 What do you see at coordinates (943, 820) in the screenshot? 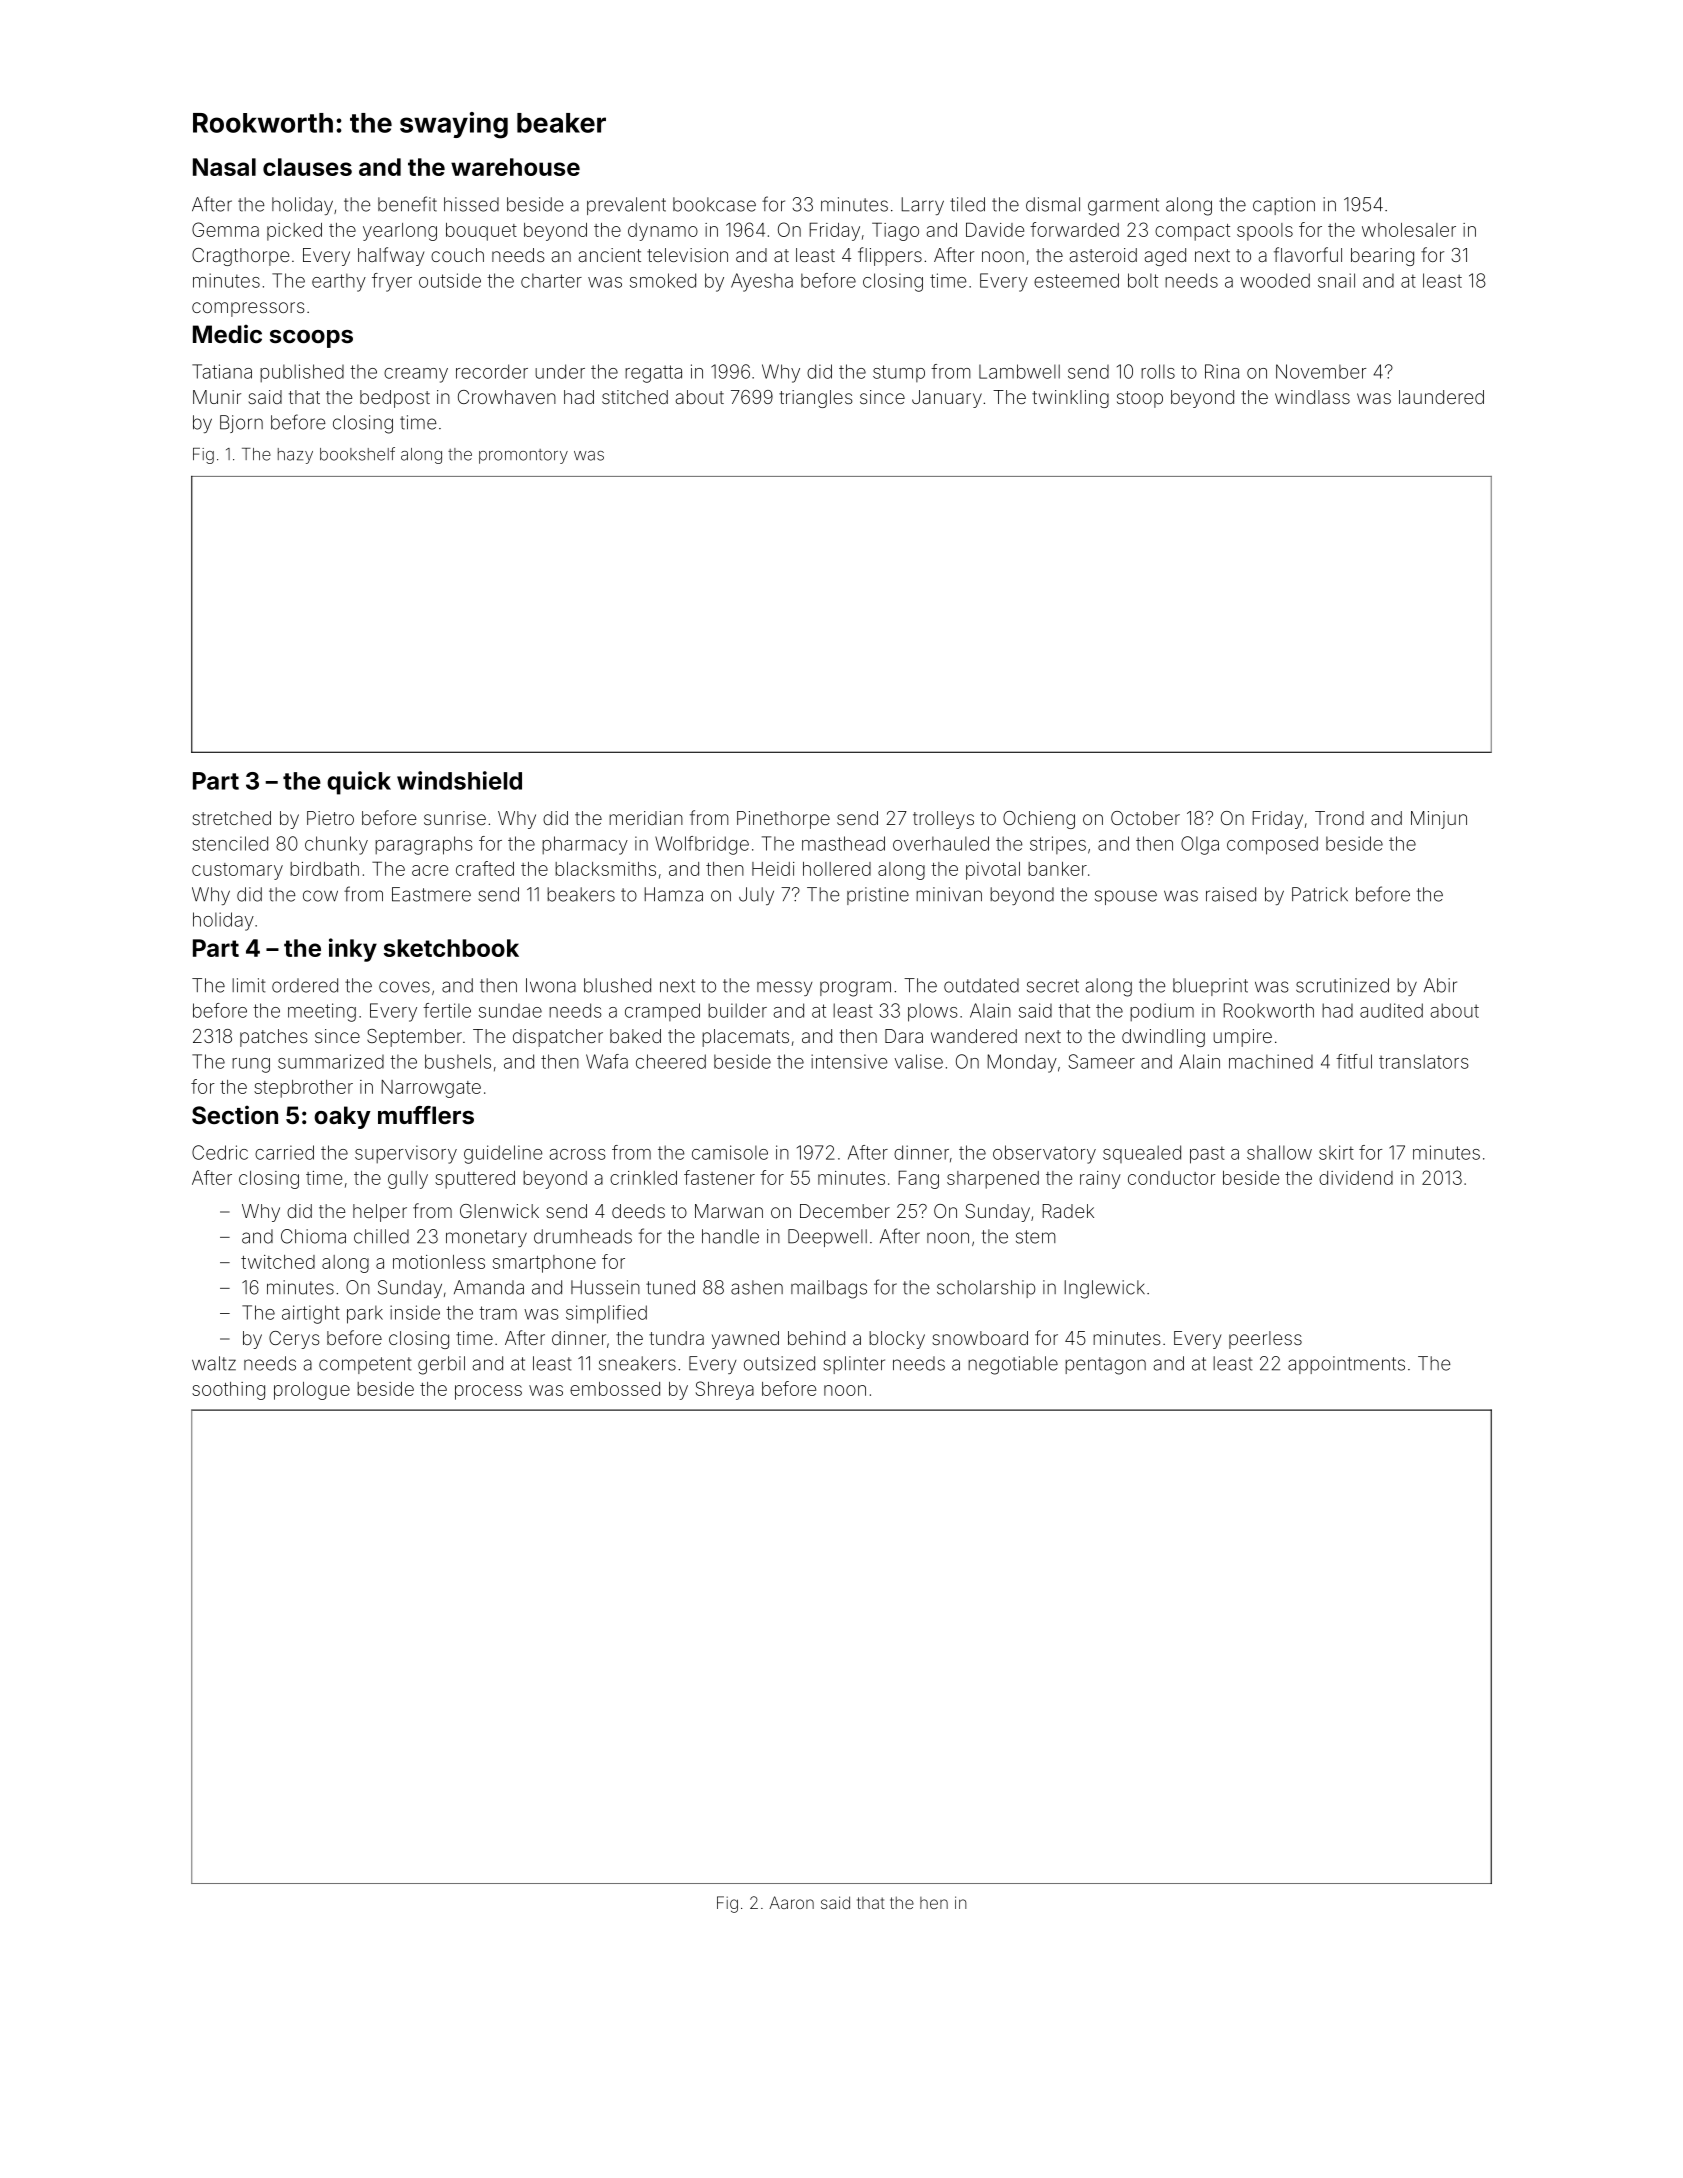
I see `trolleys` at bounding box center [943, 820].
